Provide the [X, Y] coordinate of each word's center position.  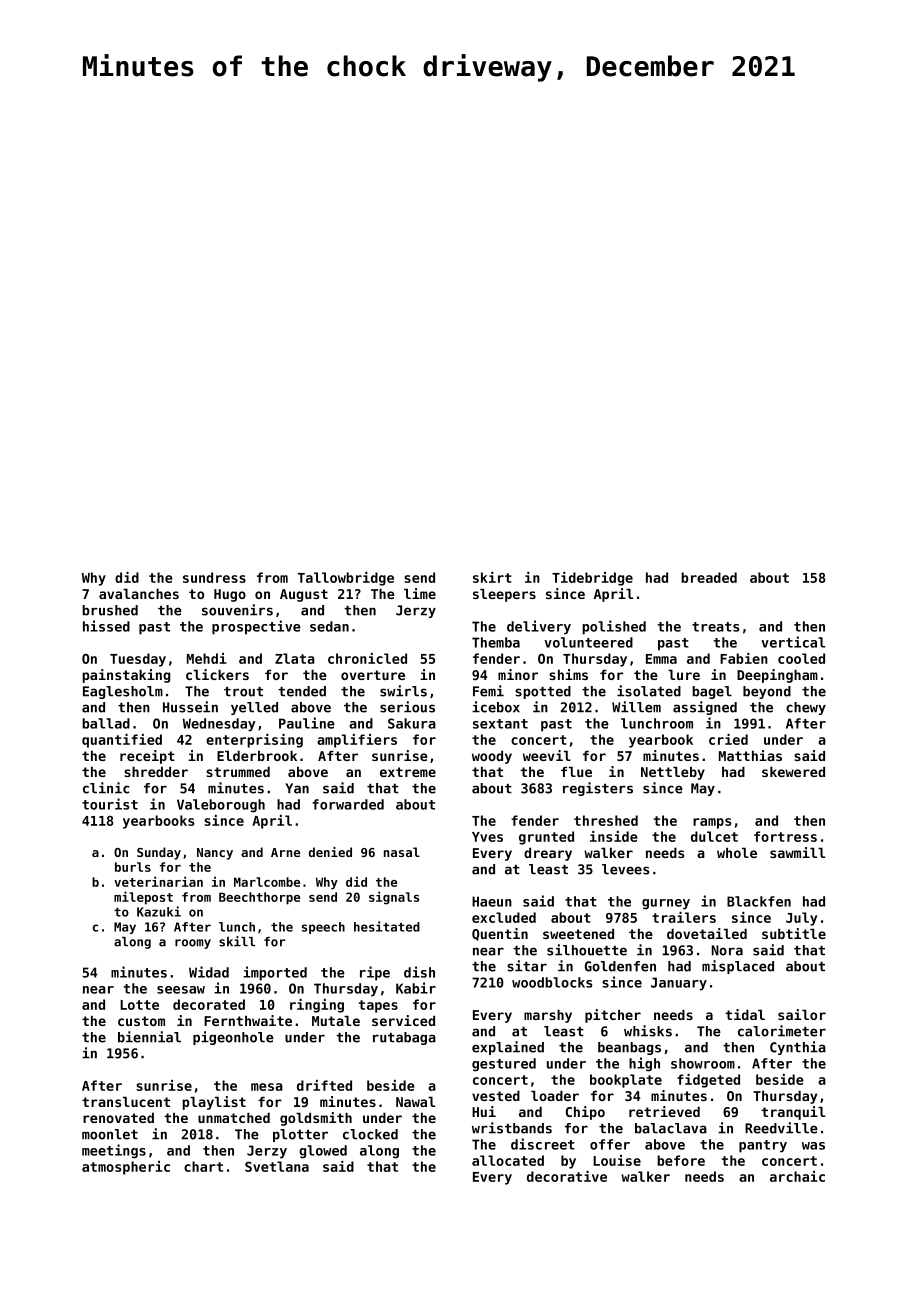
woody [492, 757]
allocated [508, 1160]
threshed [606, 820]
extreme [408, 772]
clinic [106, 788]
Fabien [744, 658]
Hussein [190, 707]
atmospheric [126, 1168]
